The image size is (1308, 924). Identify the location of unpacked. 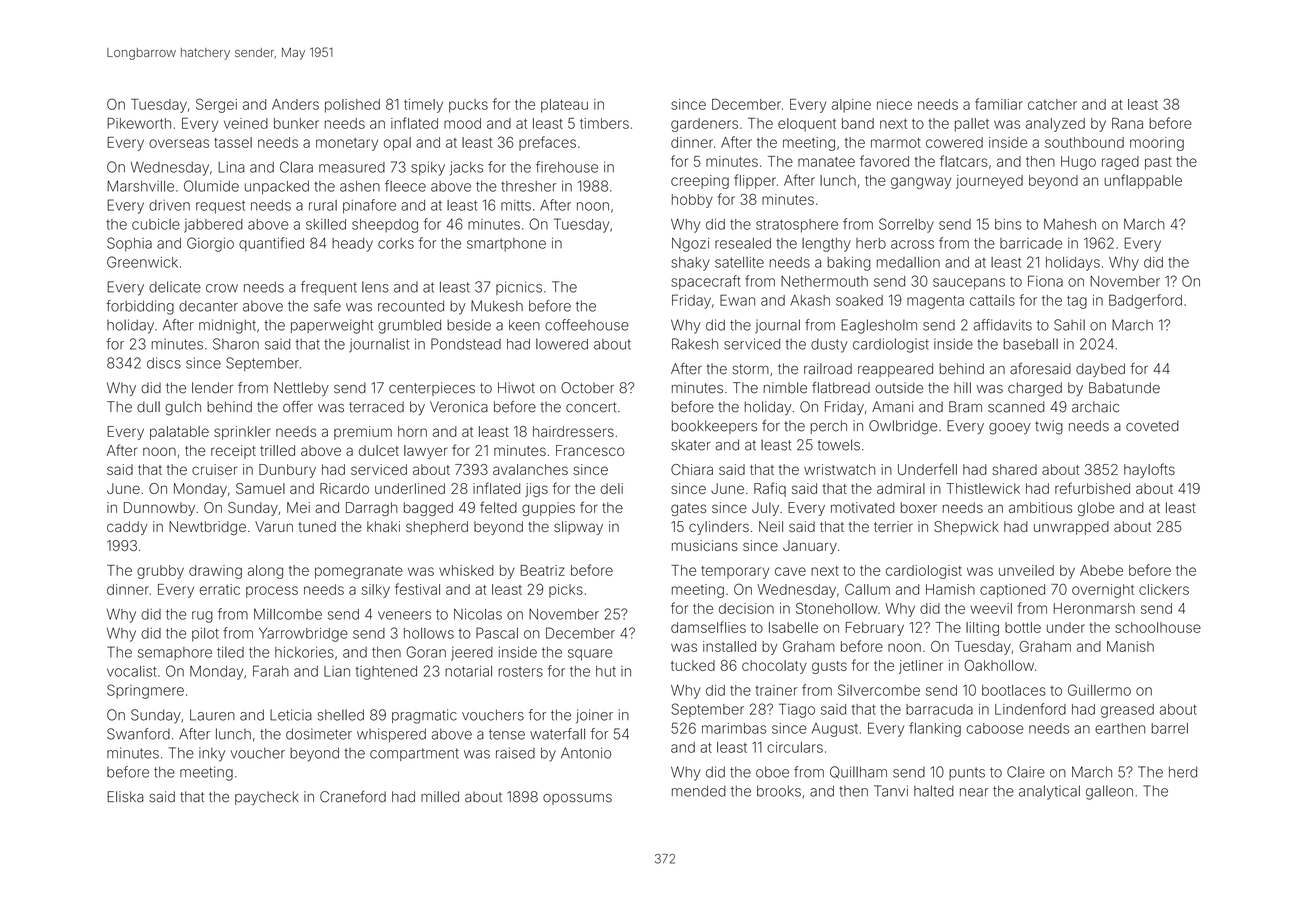
(277, 188).
